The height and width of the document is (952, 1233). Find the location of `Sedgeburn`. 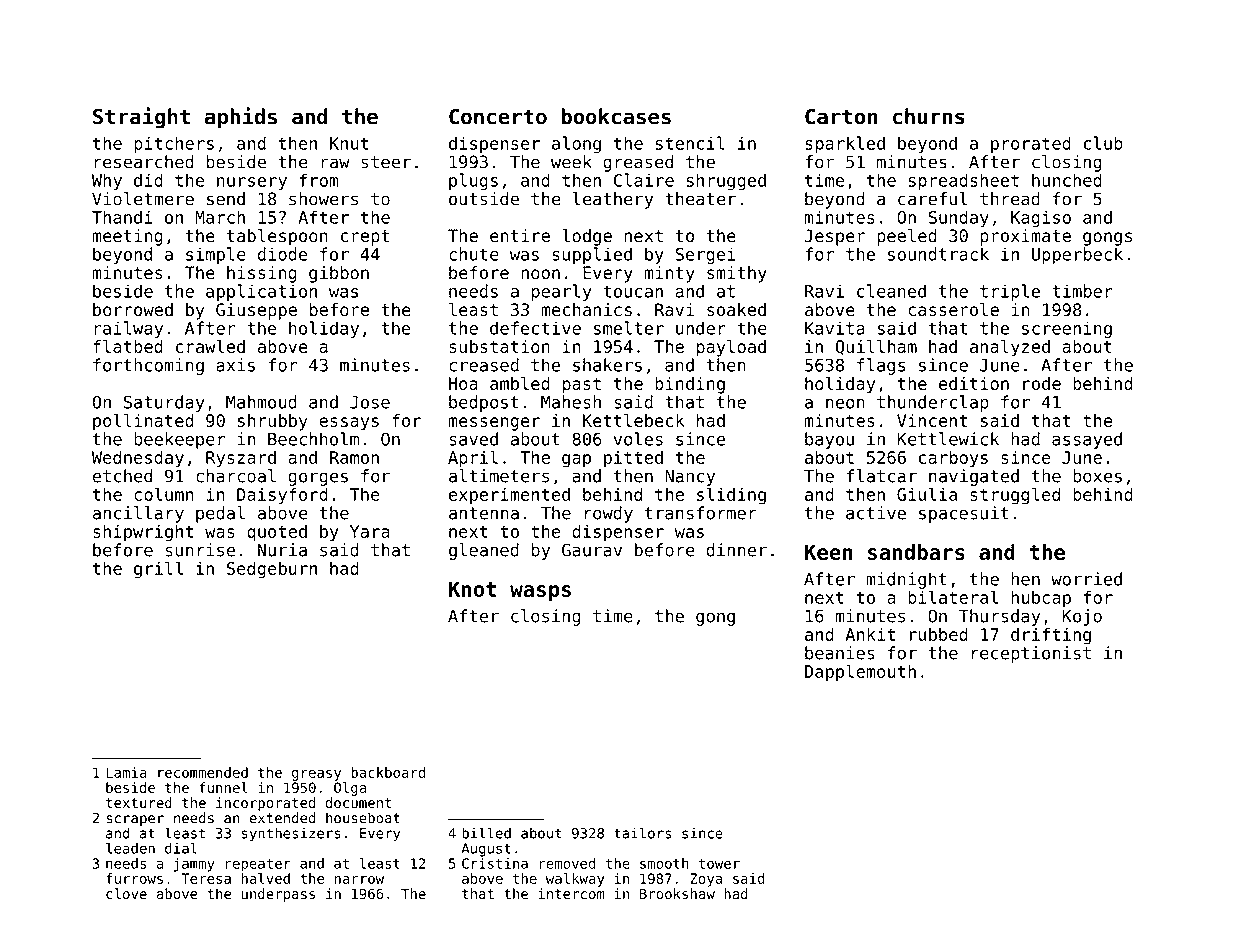

Sedgeburn is located at coordinates (272, 570).
